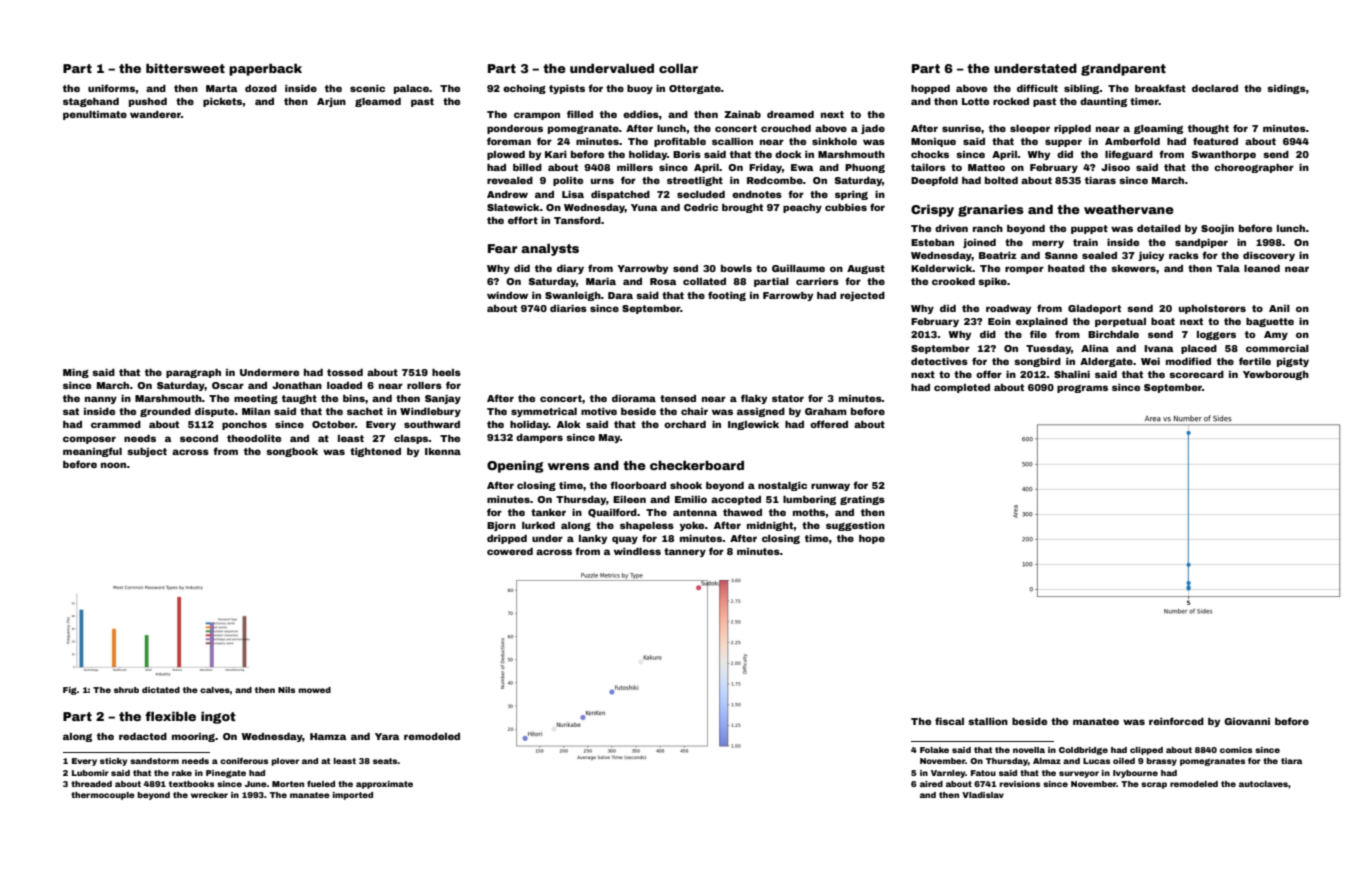  I want to click on crammed, so click(116, 424).
